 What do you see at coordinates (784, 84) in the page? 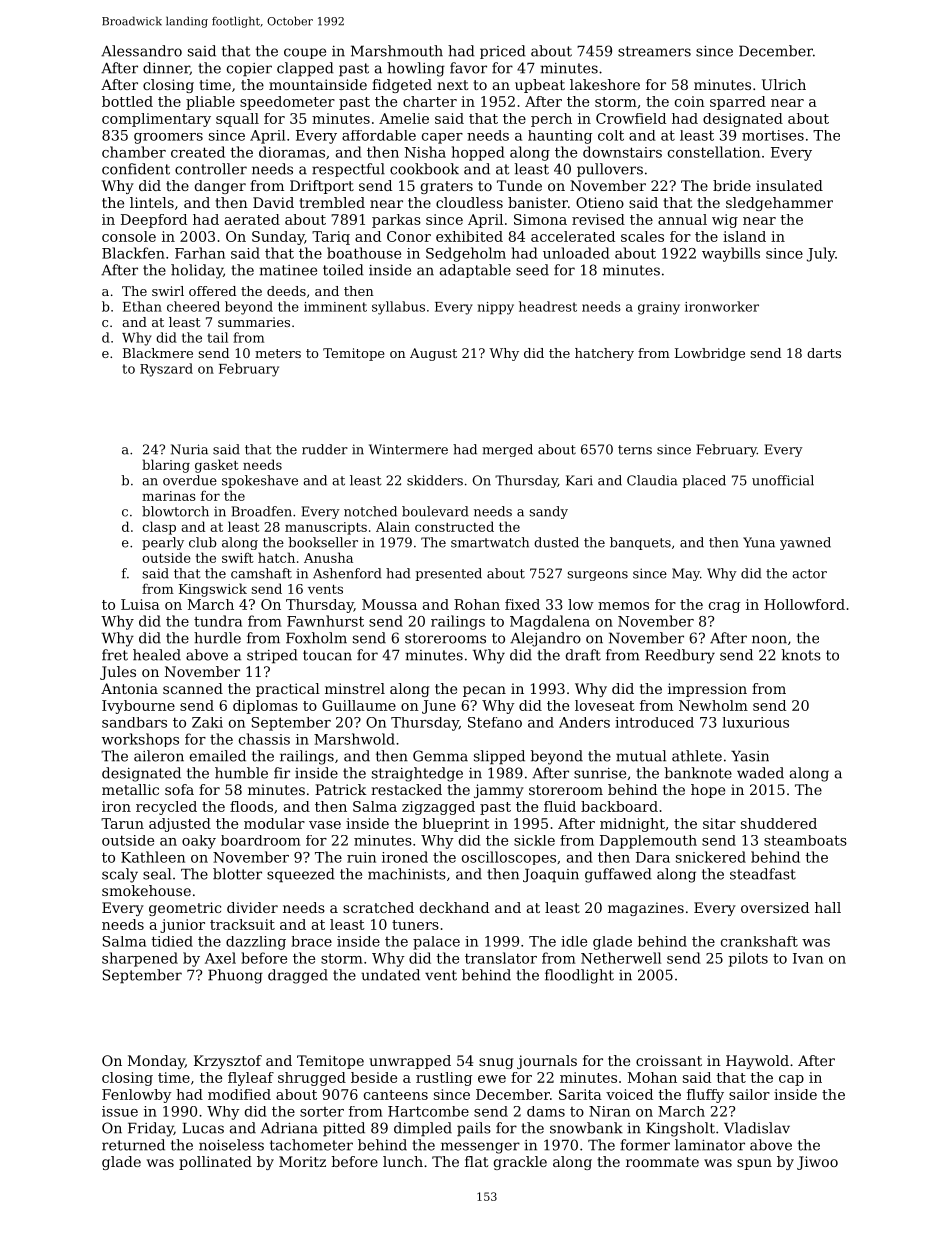
I see `Ulrich` at bounding box center [784, 84].
